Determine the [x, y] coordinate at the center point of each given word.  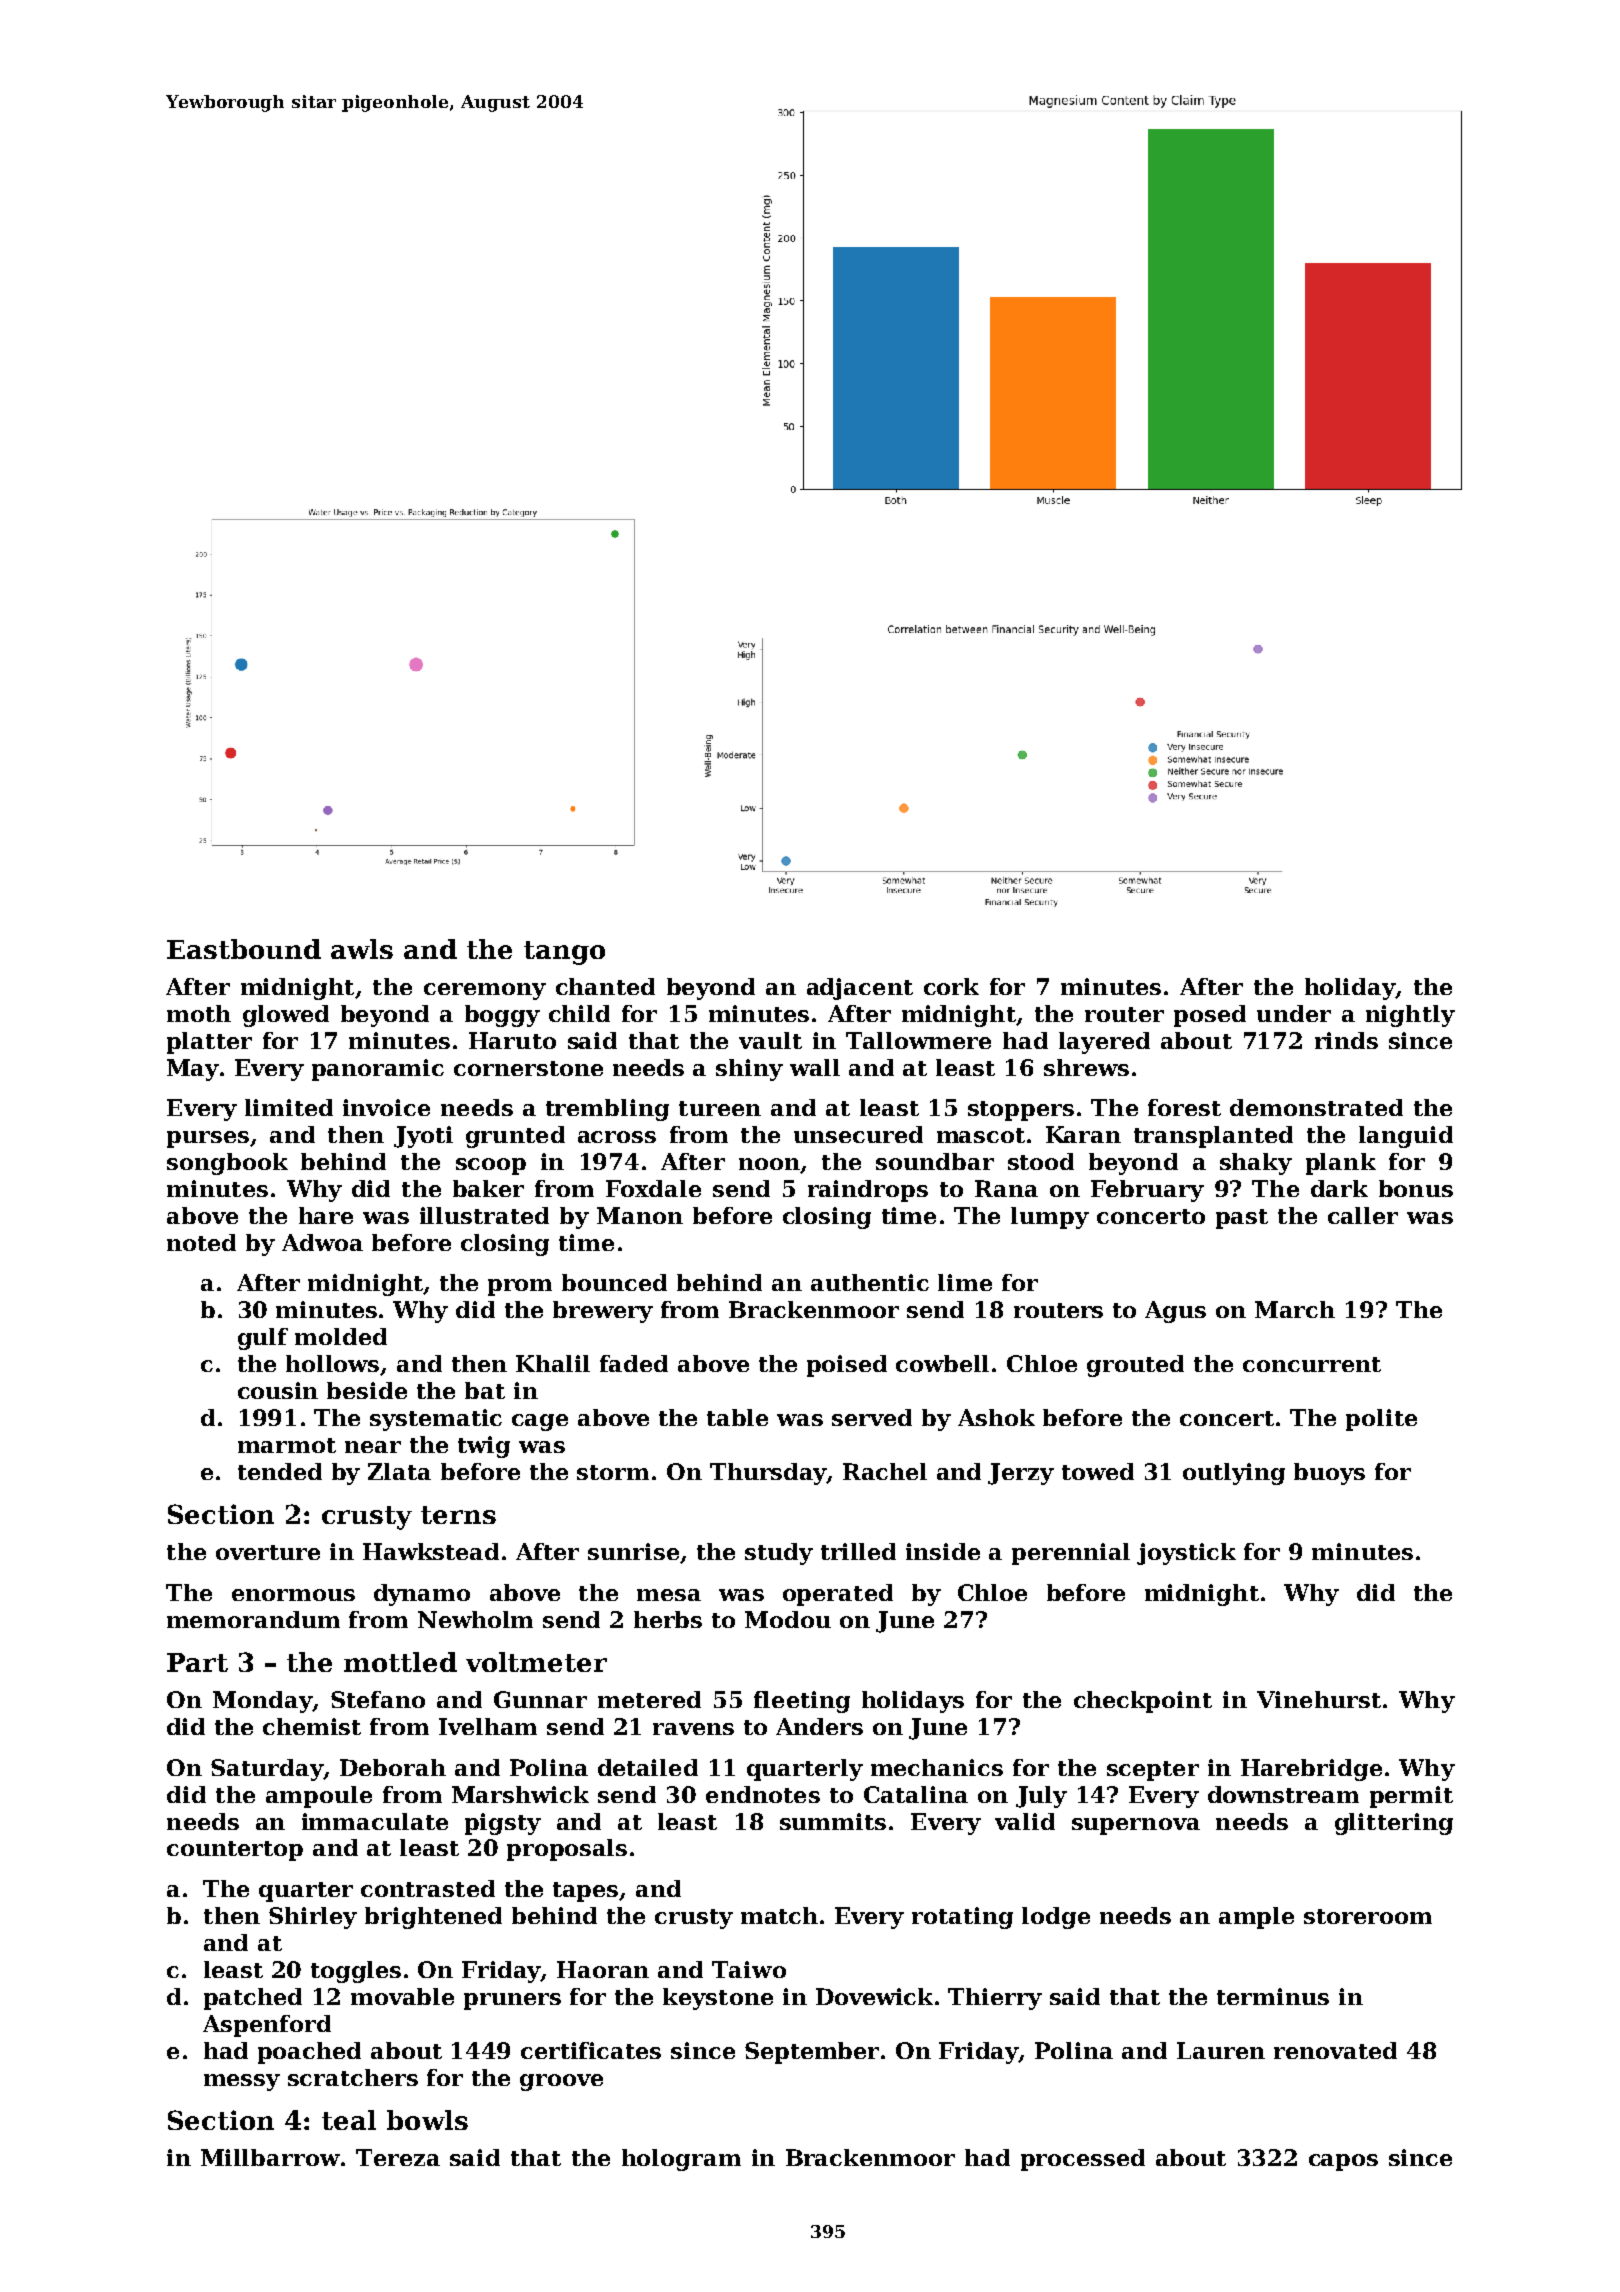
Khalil [553, 1363]
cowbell [942, 1363]
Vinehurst [1319, 1699]
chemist [312, 1726]
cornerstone [528, 1068]
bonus [1416, 1188]
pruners [512, 2001]
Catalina [916, 1794]
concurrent [1312, 1364]
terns [458, 1515]
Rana [1006, 1188]
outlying [1234, 1474]
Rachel [885, 1471]
